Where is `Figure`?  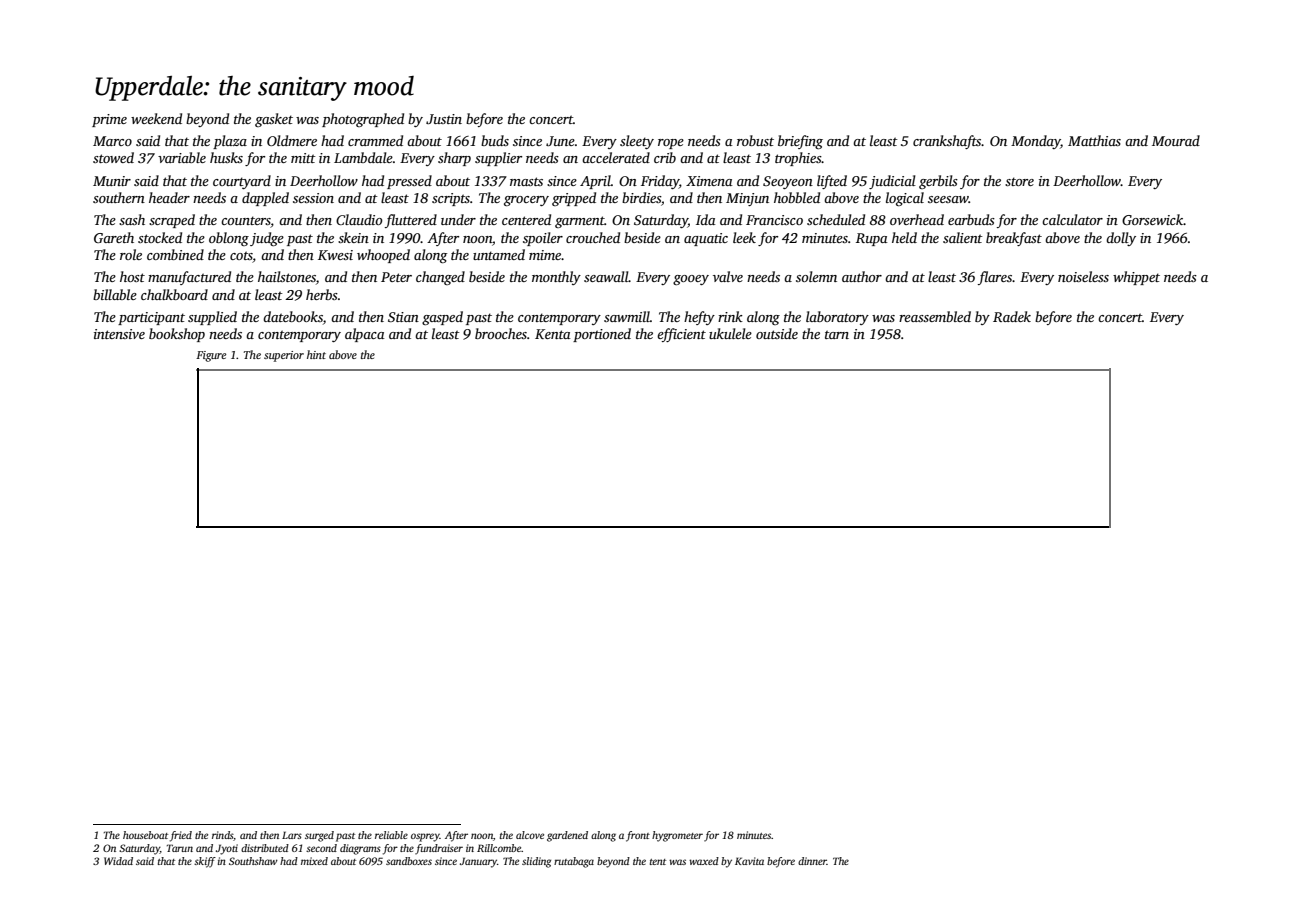
Figure is located at coordinates (211, 356).
